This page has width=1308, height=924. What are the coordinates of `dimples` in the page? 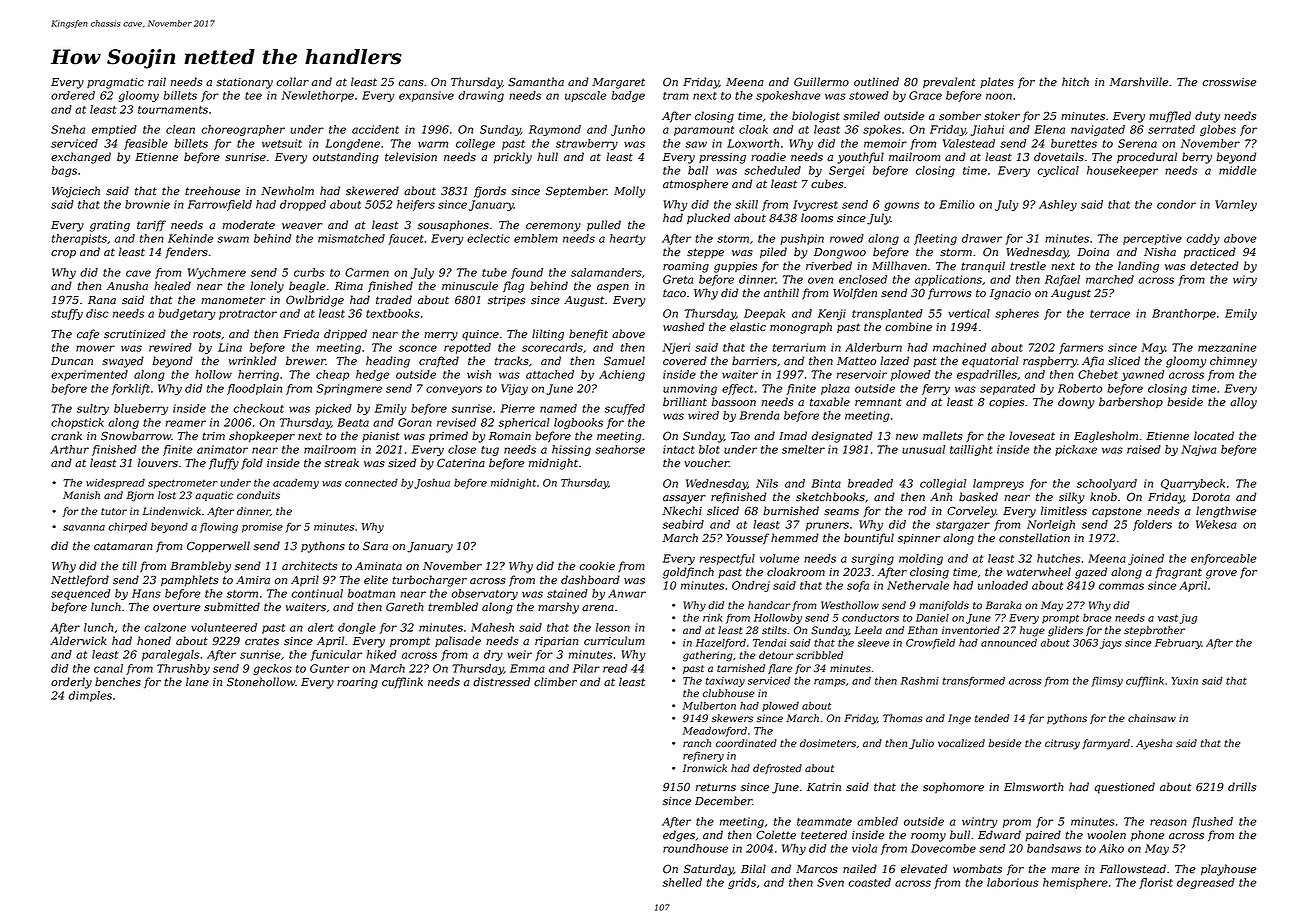 It's located at (90, 696).
